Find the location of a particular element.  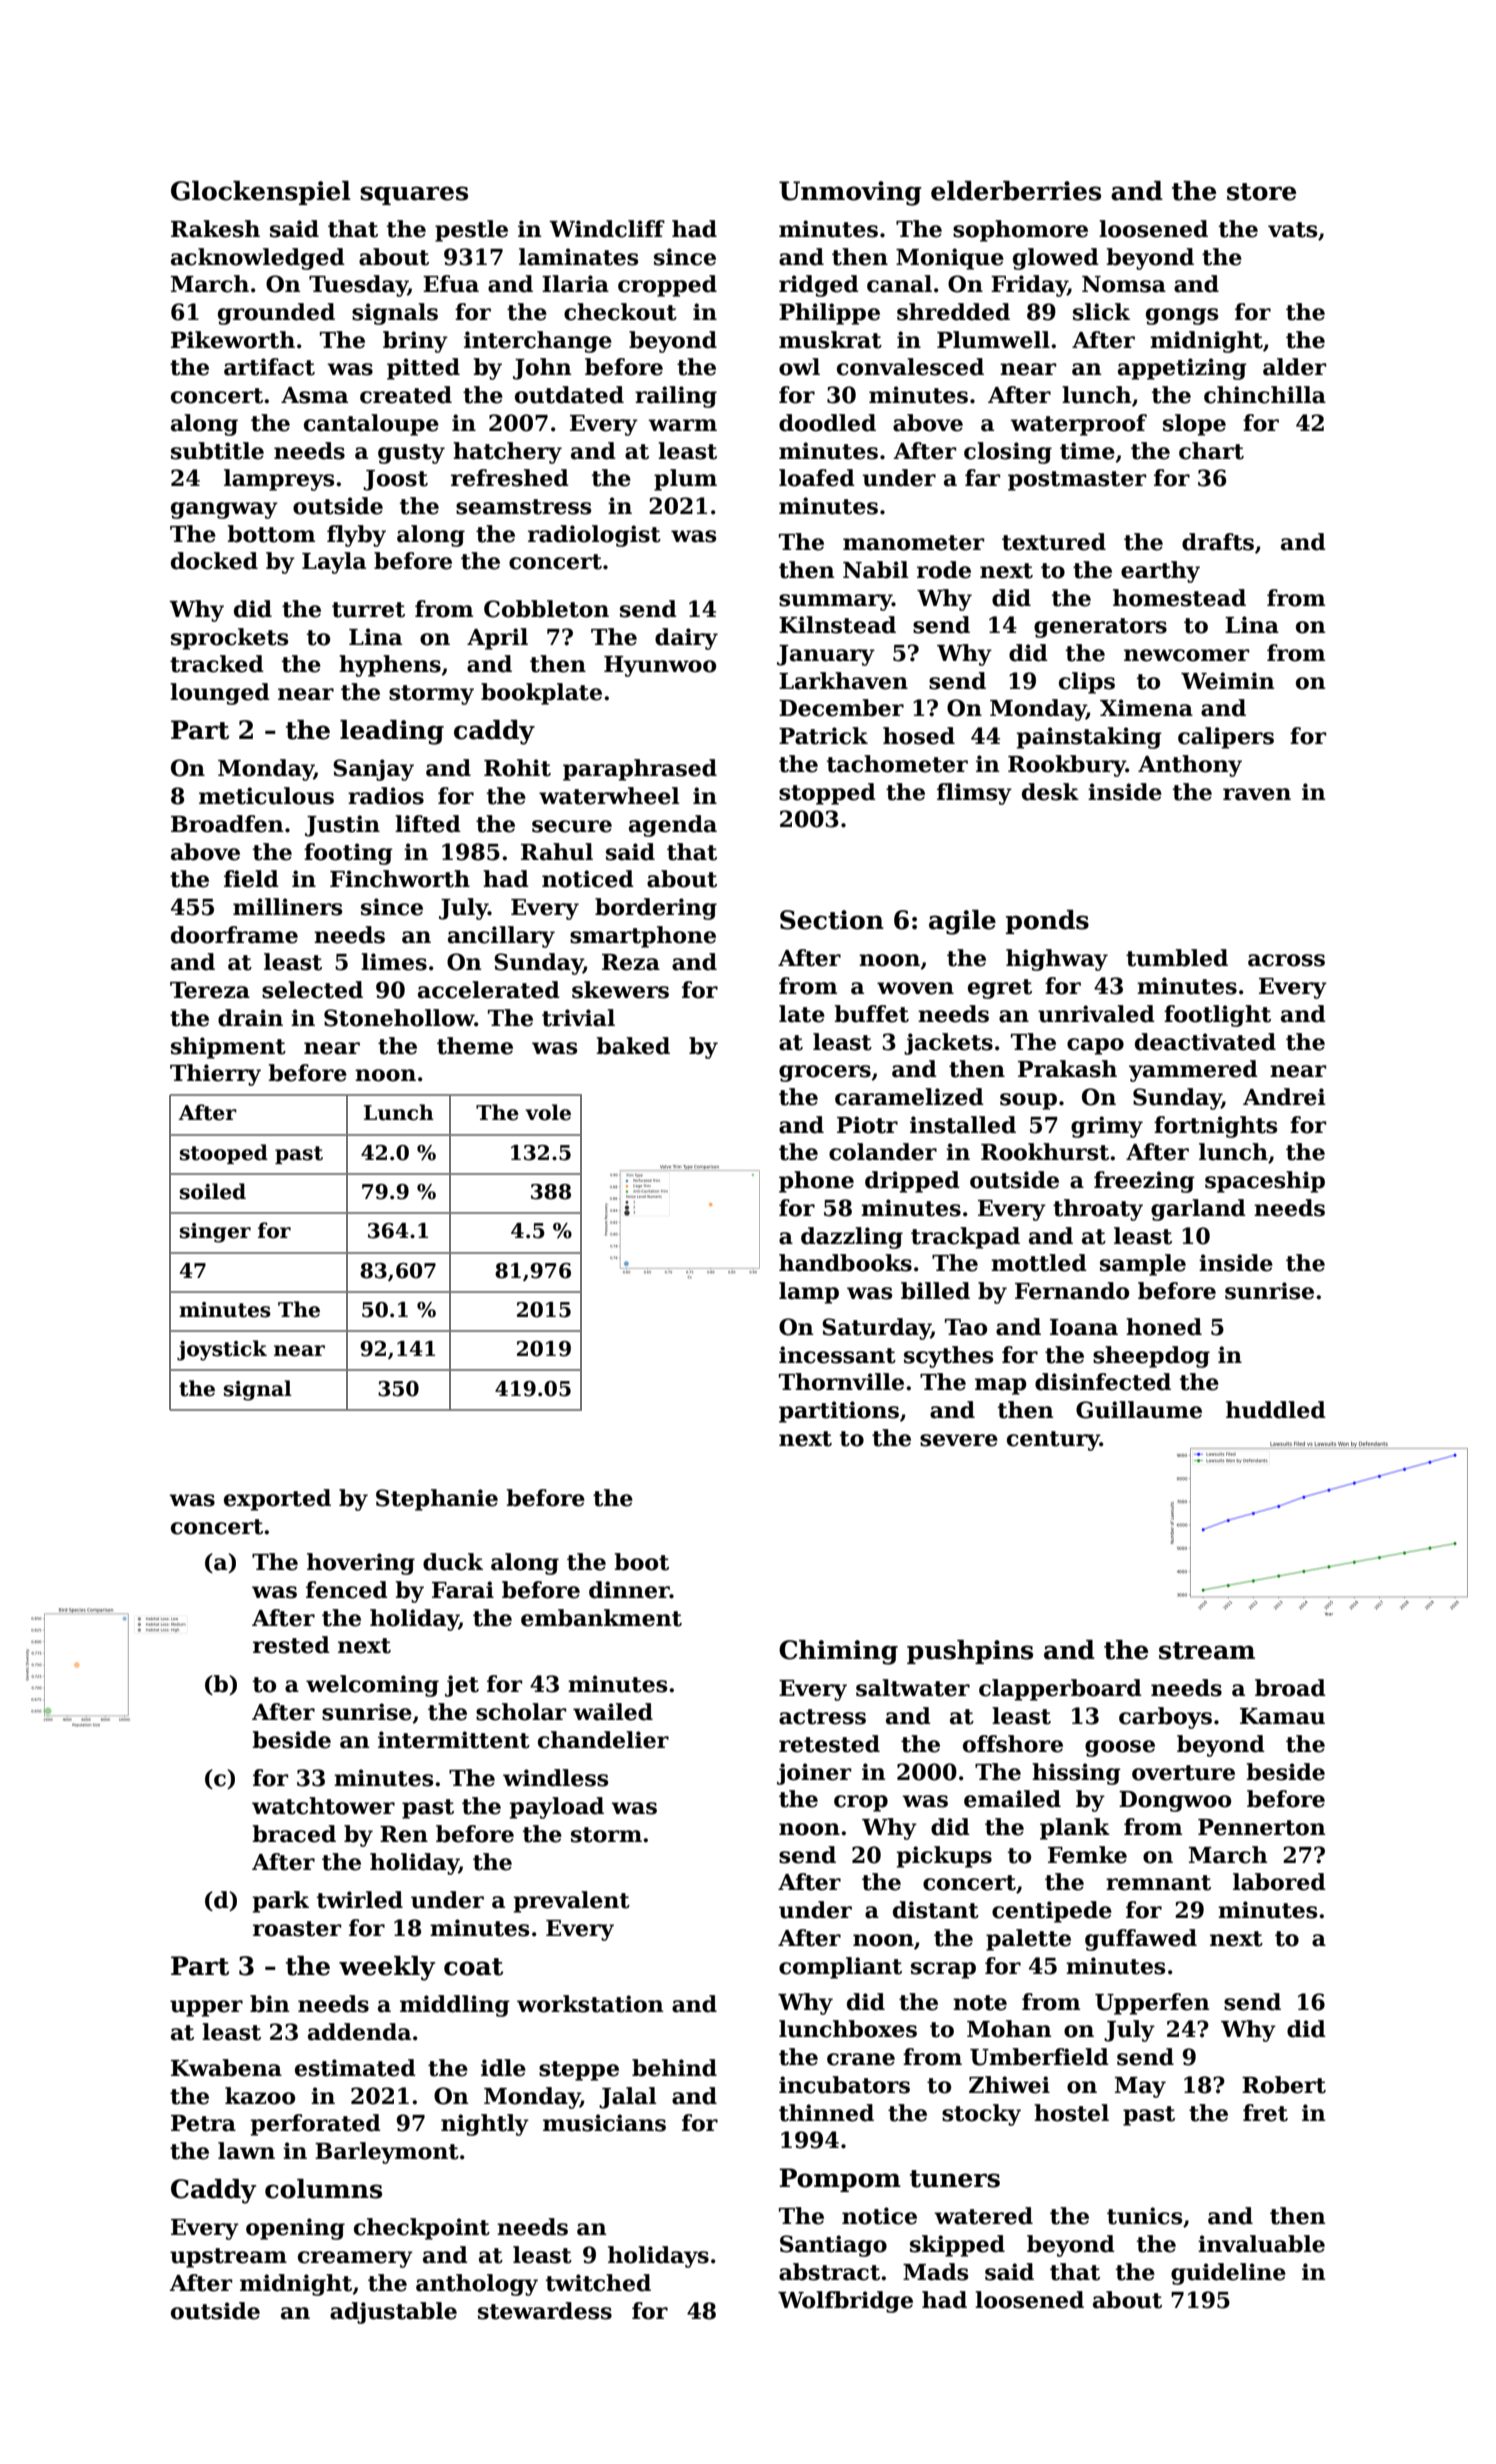

squares is located at coordinates (414, 195).
